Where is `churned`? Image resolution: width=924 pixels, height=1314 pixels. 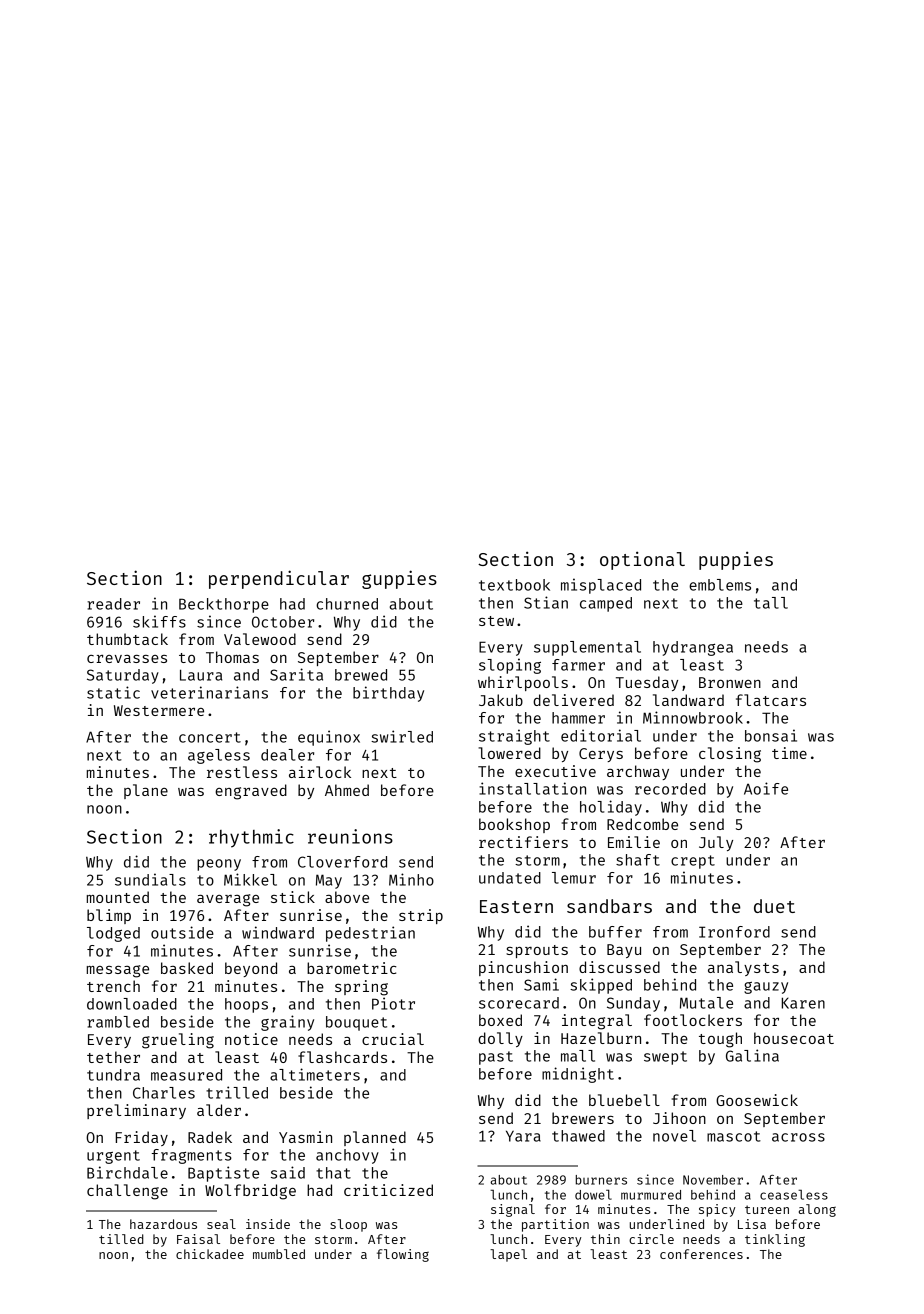 churned is located at coordinates (347, 604).
